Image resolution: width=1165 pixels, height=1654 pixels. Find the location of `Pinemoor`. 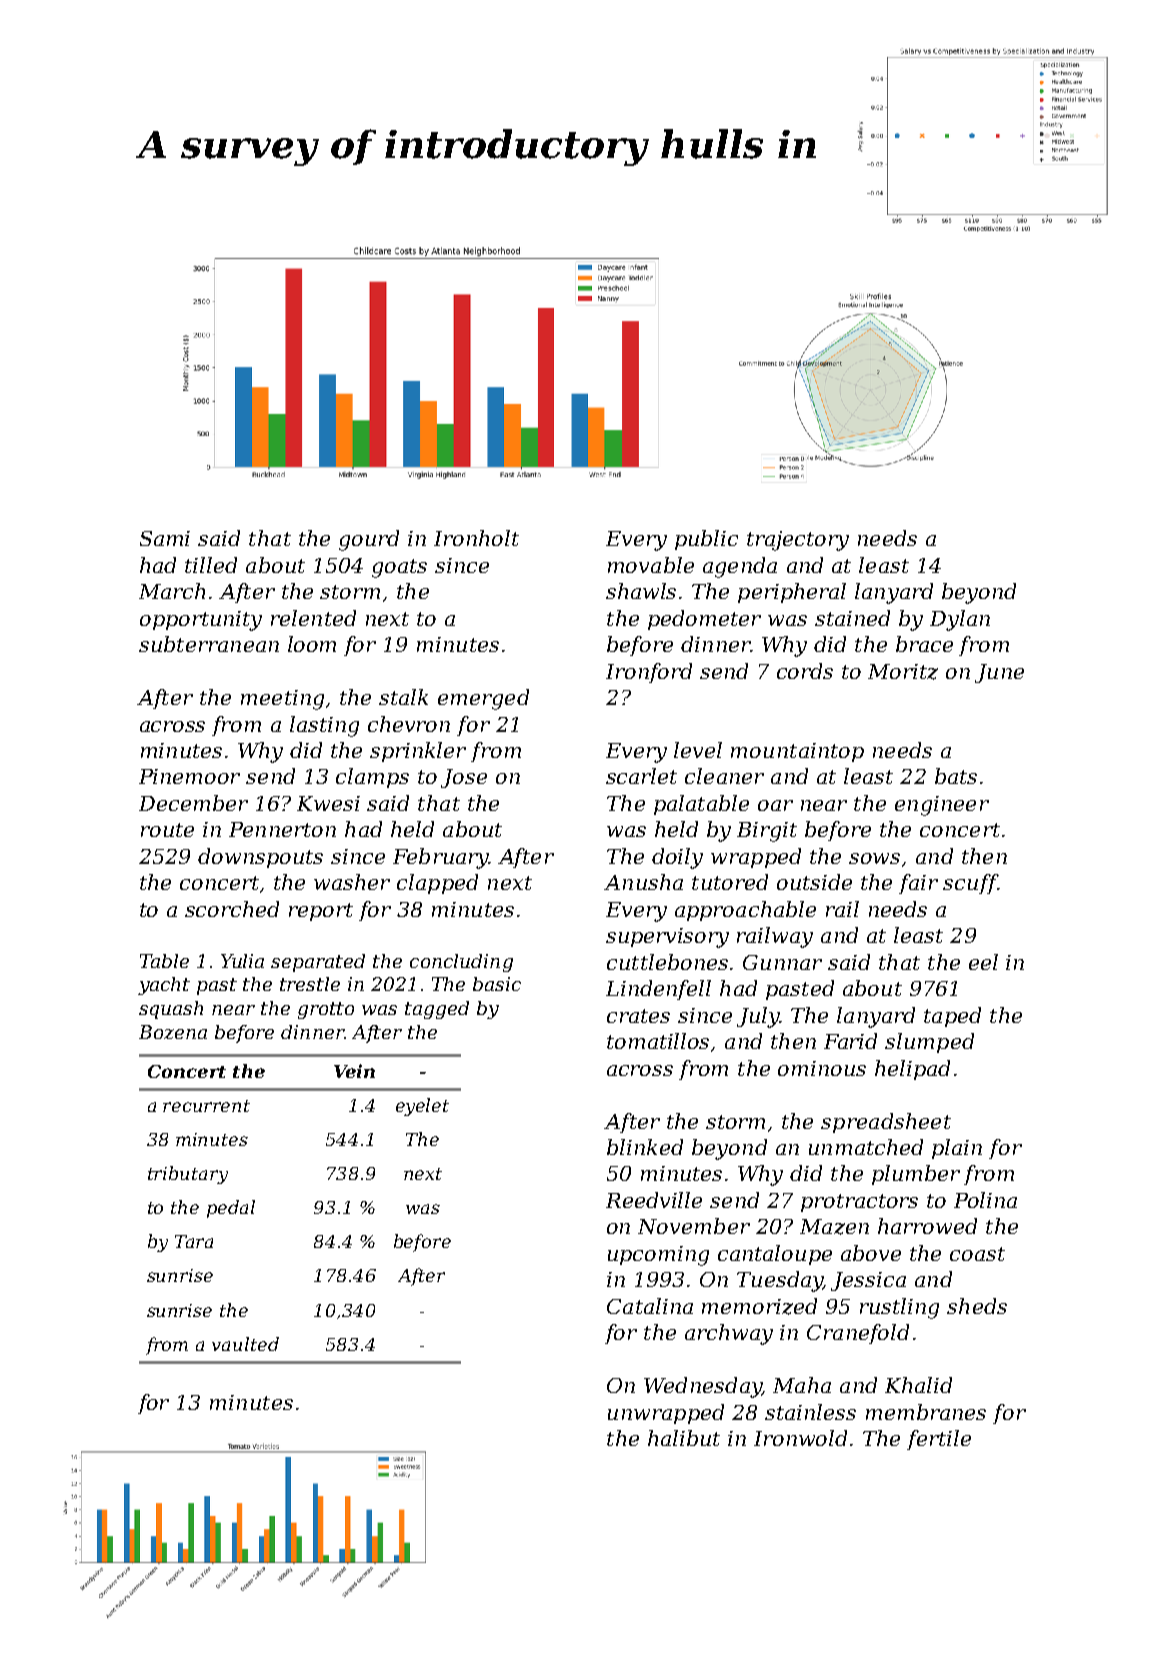

Pinemoor is located at coordinates (189, 776).
